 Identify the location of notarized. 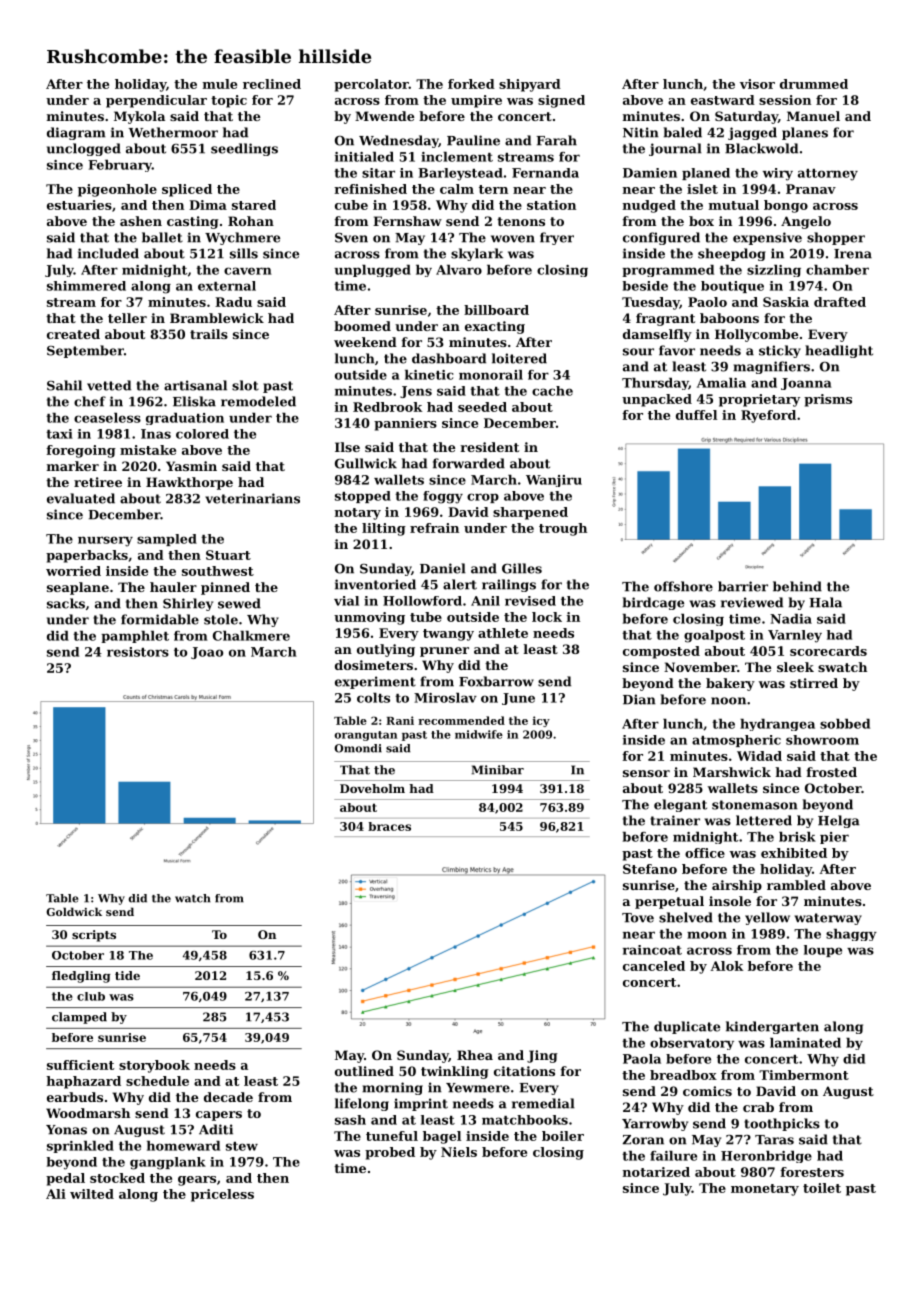
(656, 1172).
